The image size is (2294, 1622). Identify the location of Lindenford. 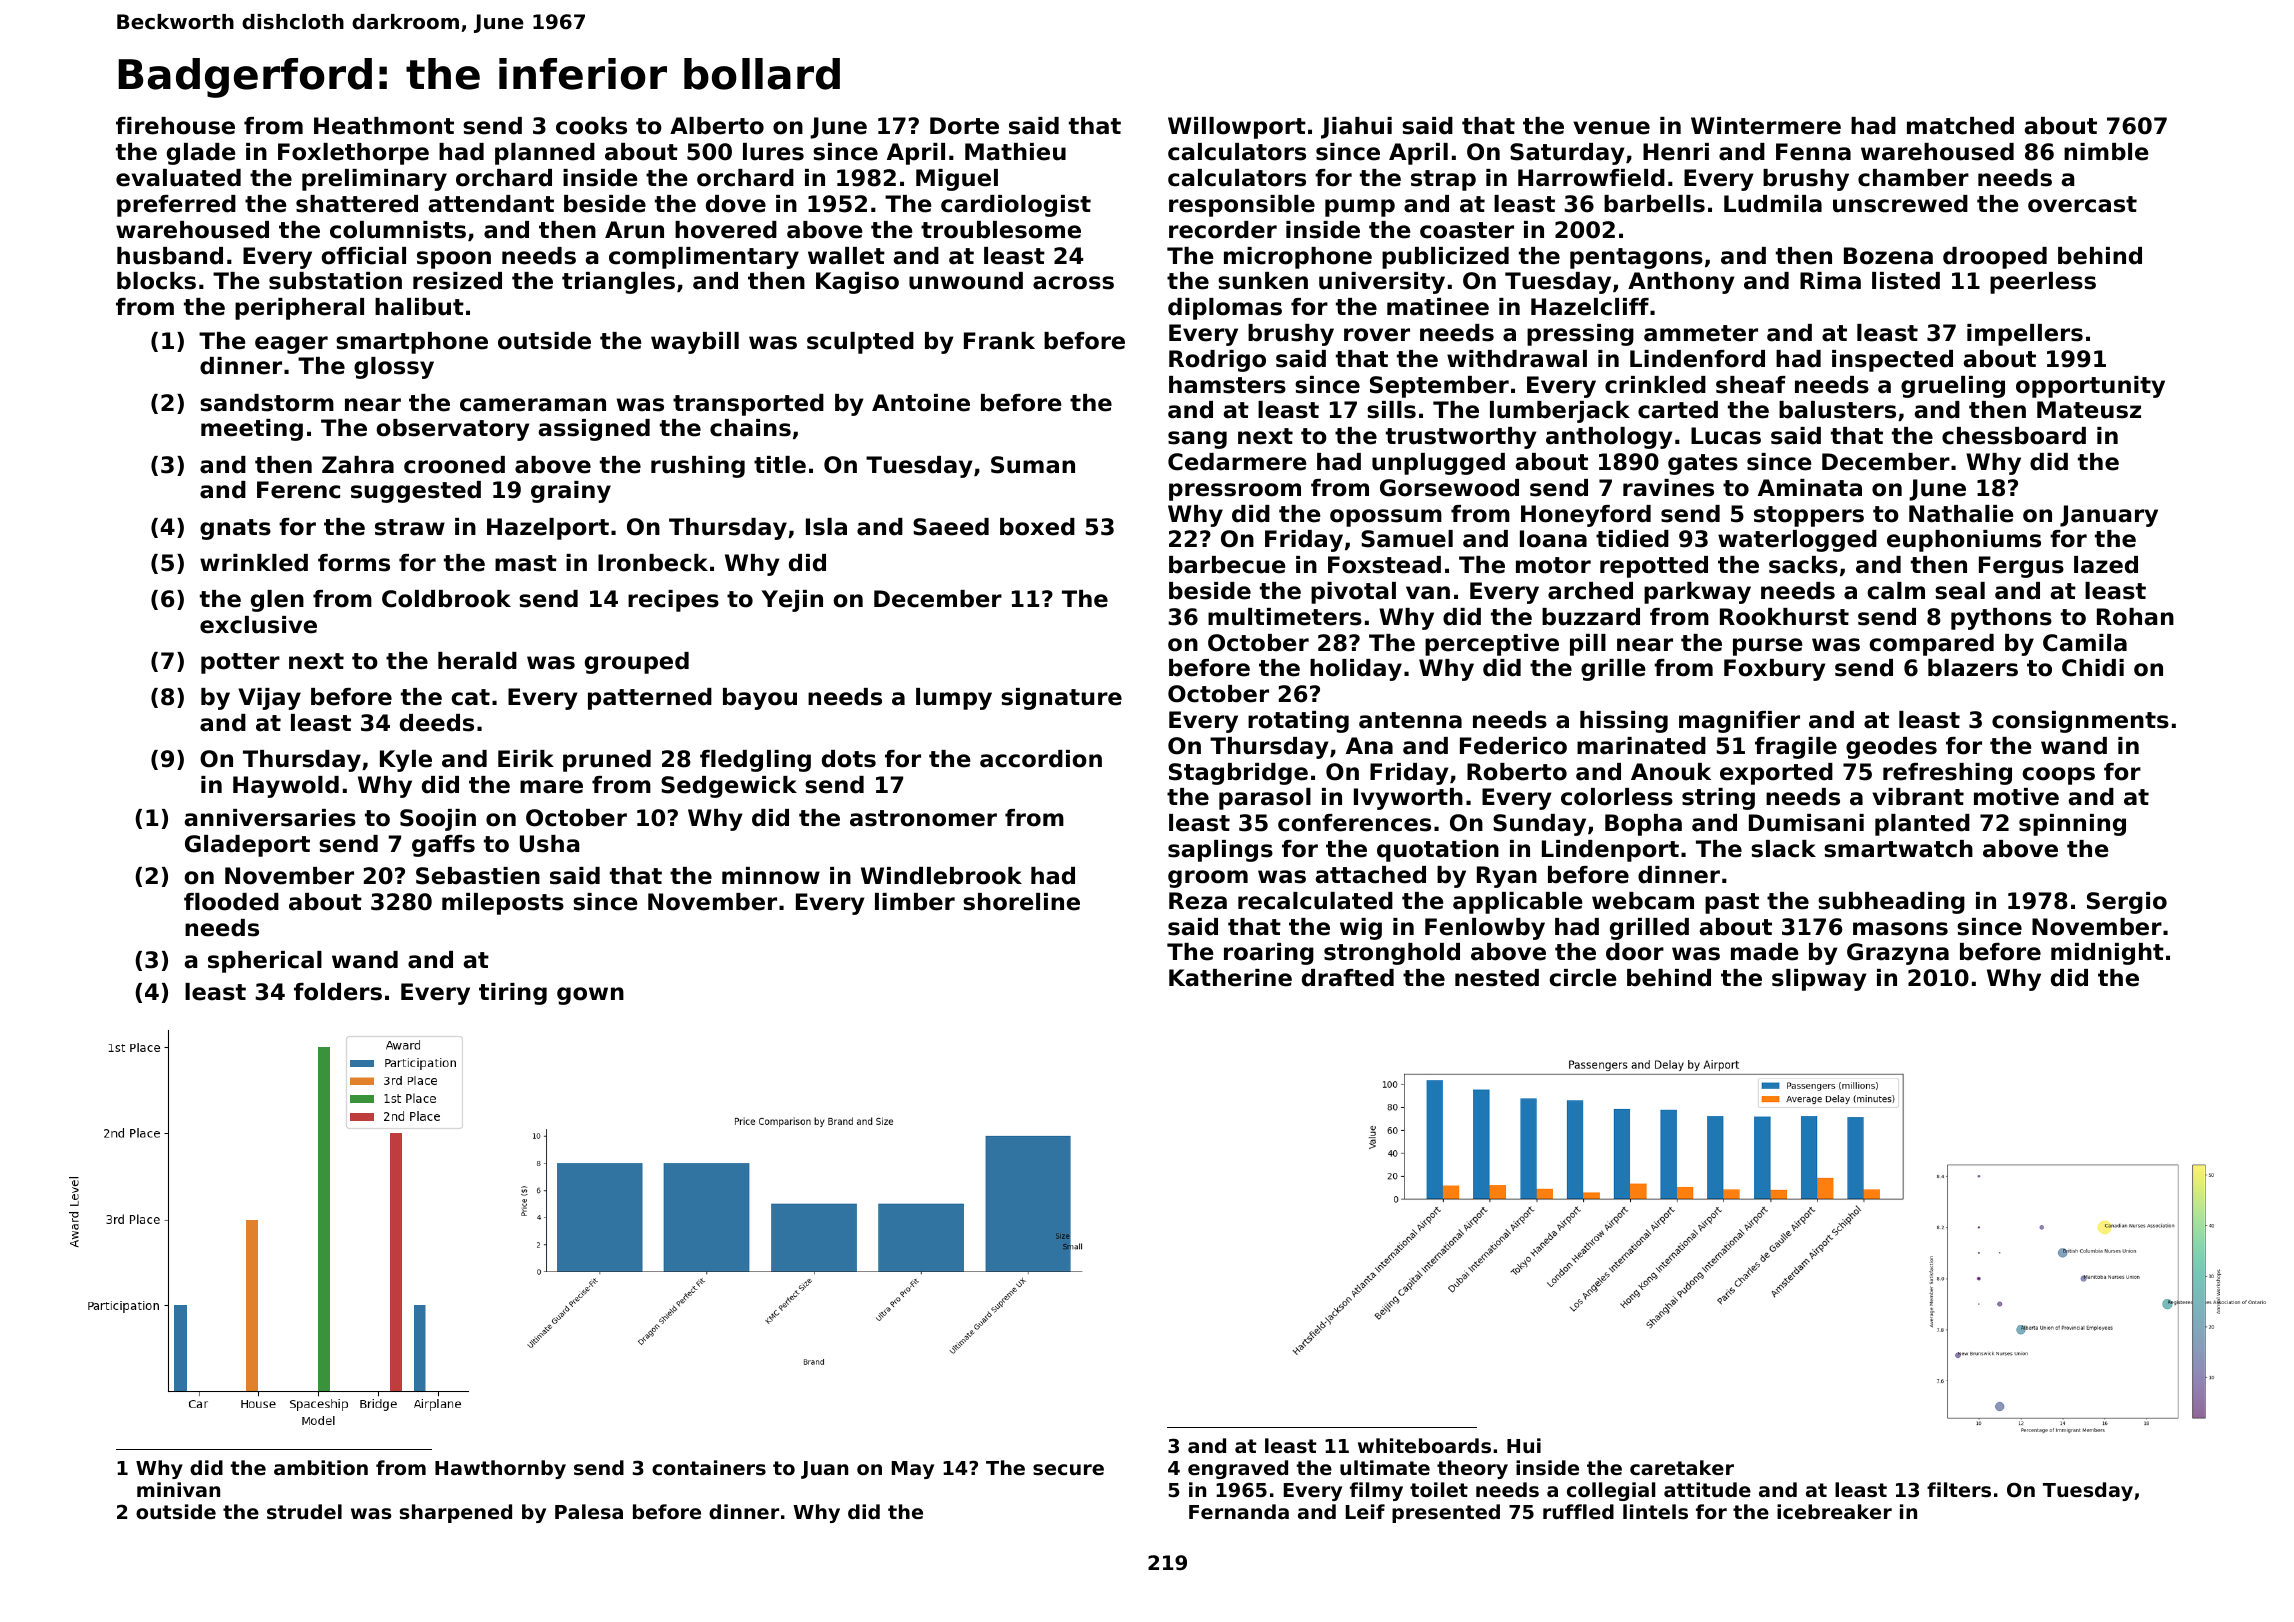
(1697, 359).
